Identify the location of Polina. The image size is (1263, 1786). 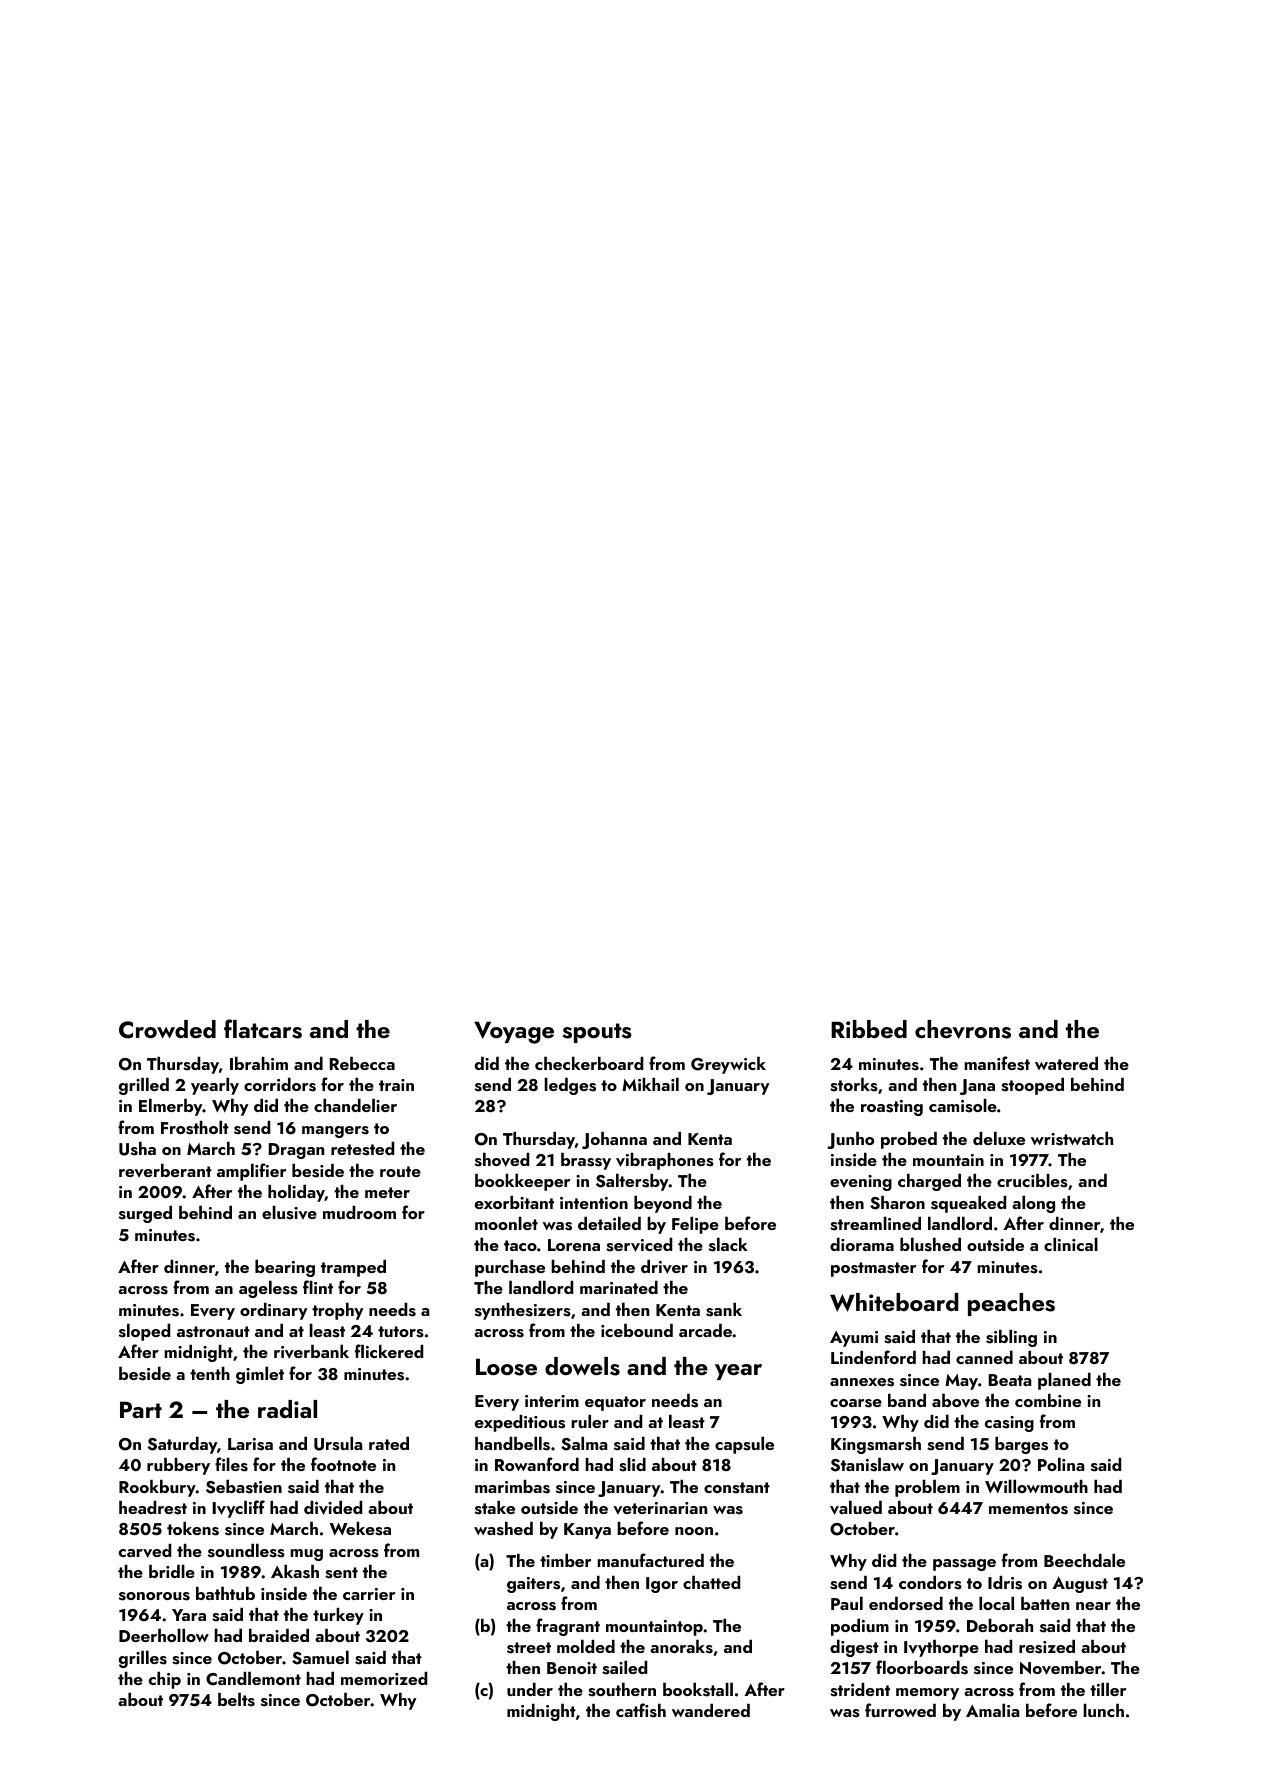
(1061, 1464).
